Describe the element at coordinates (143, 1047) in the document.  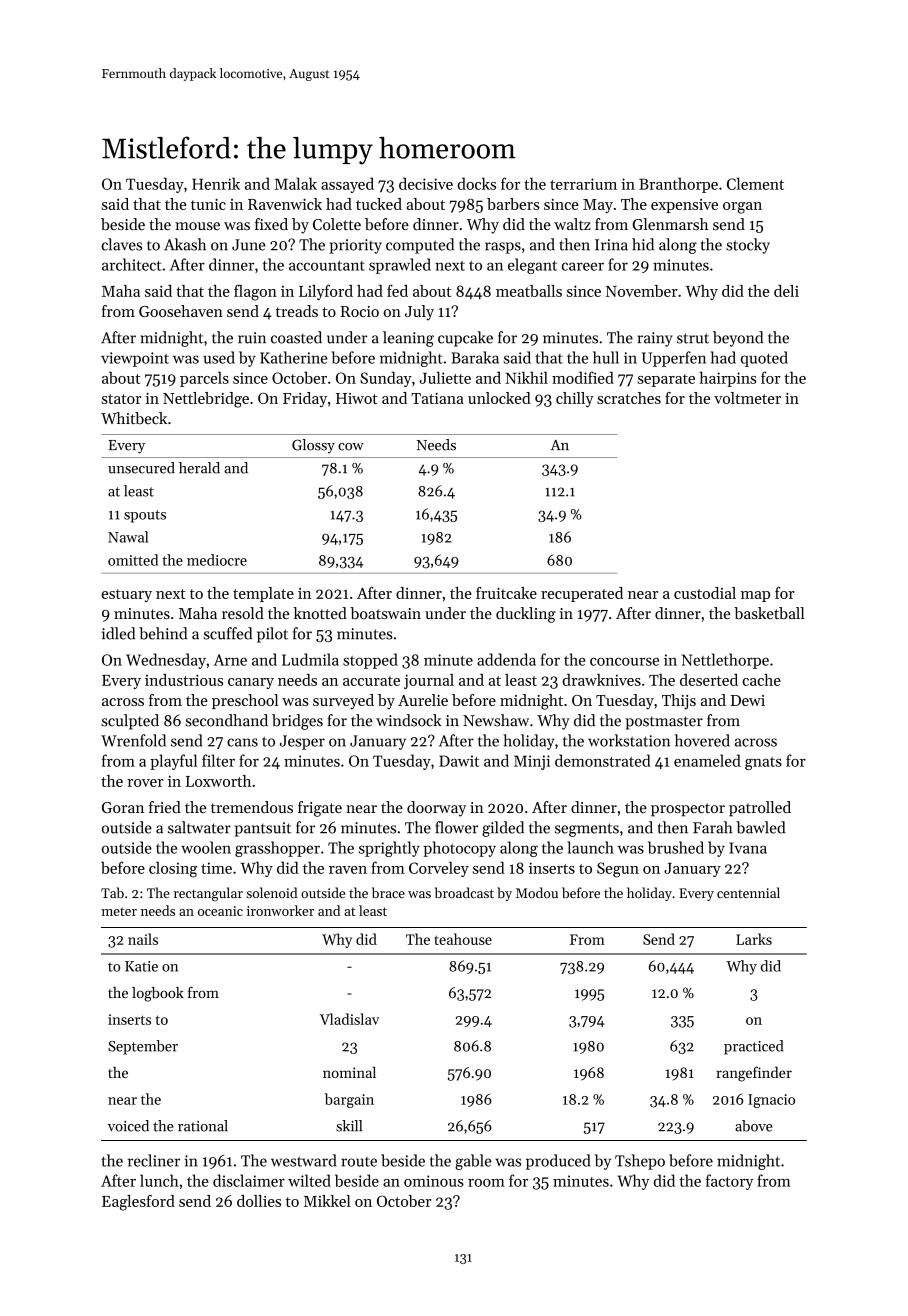
I see `September` at that location.
